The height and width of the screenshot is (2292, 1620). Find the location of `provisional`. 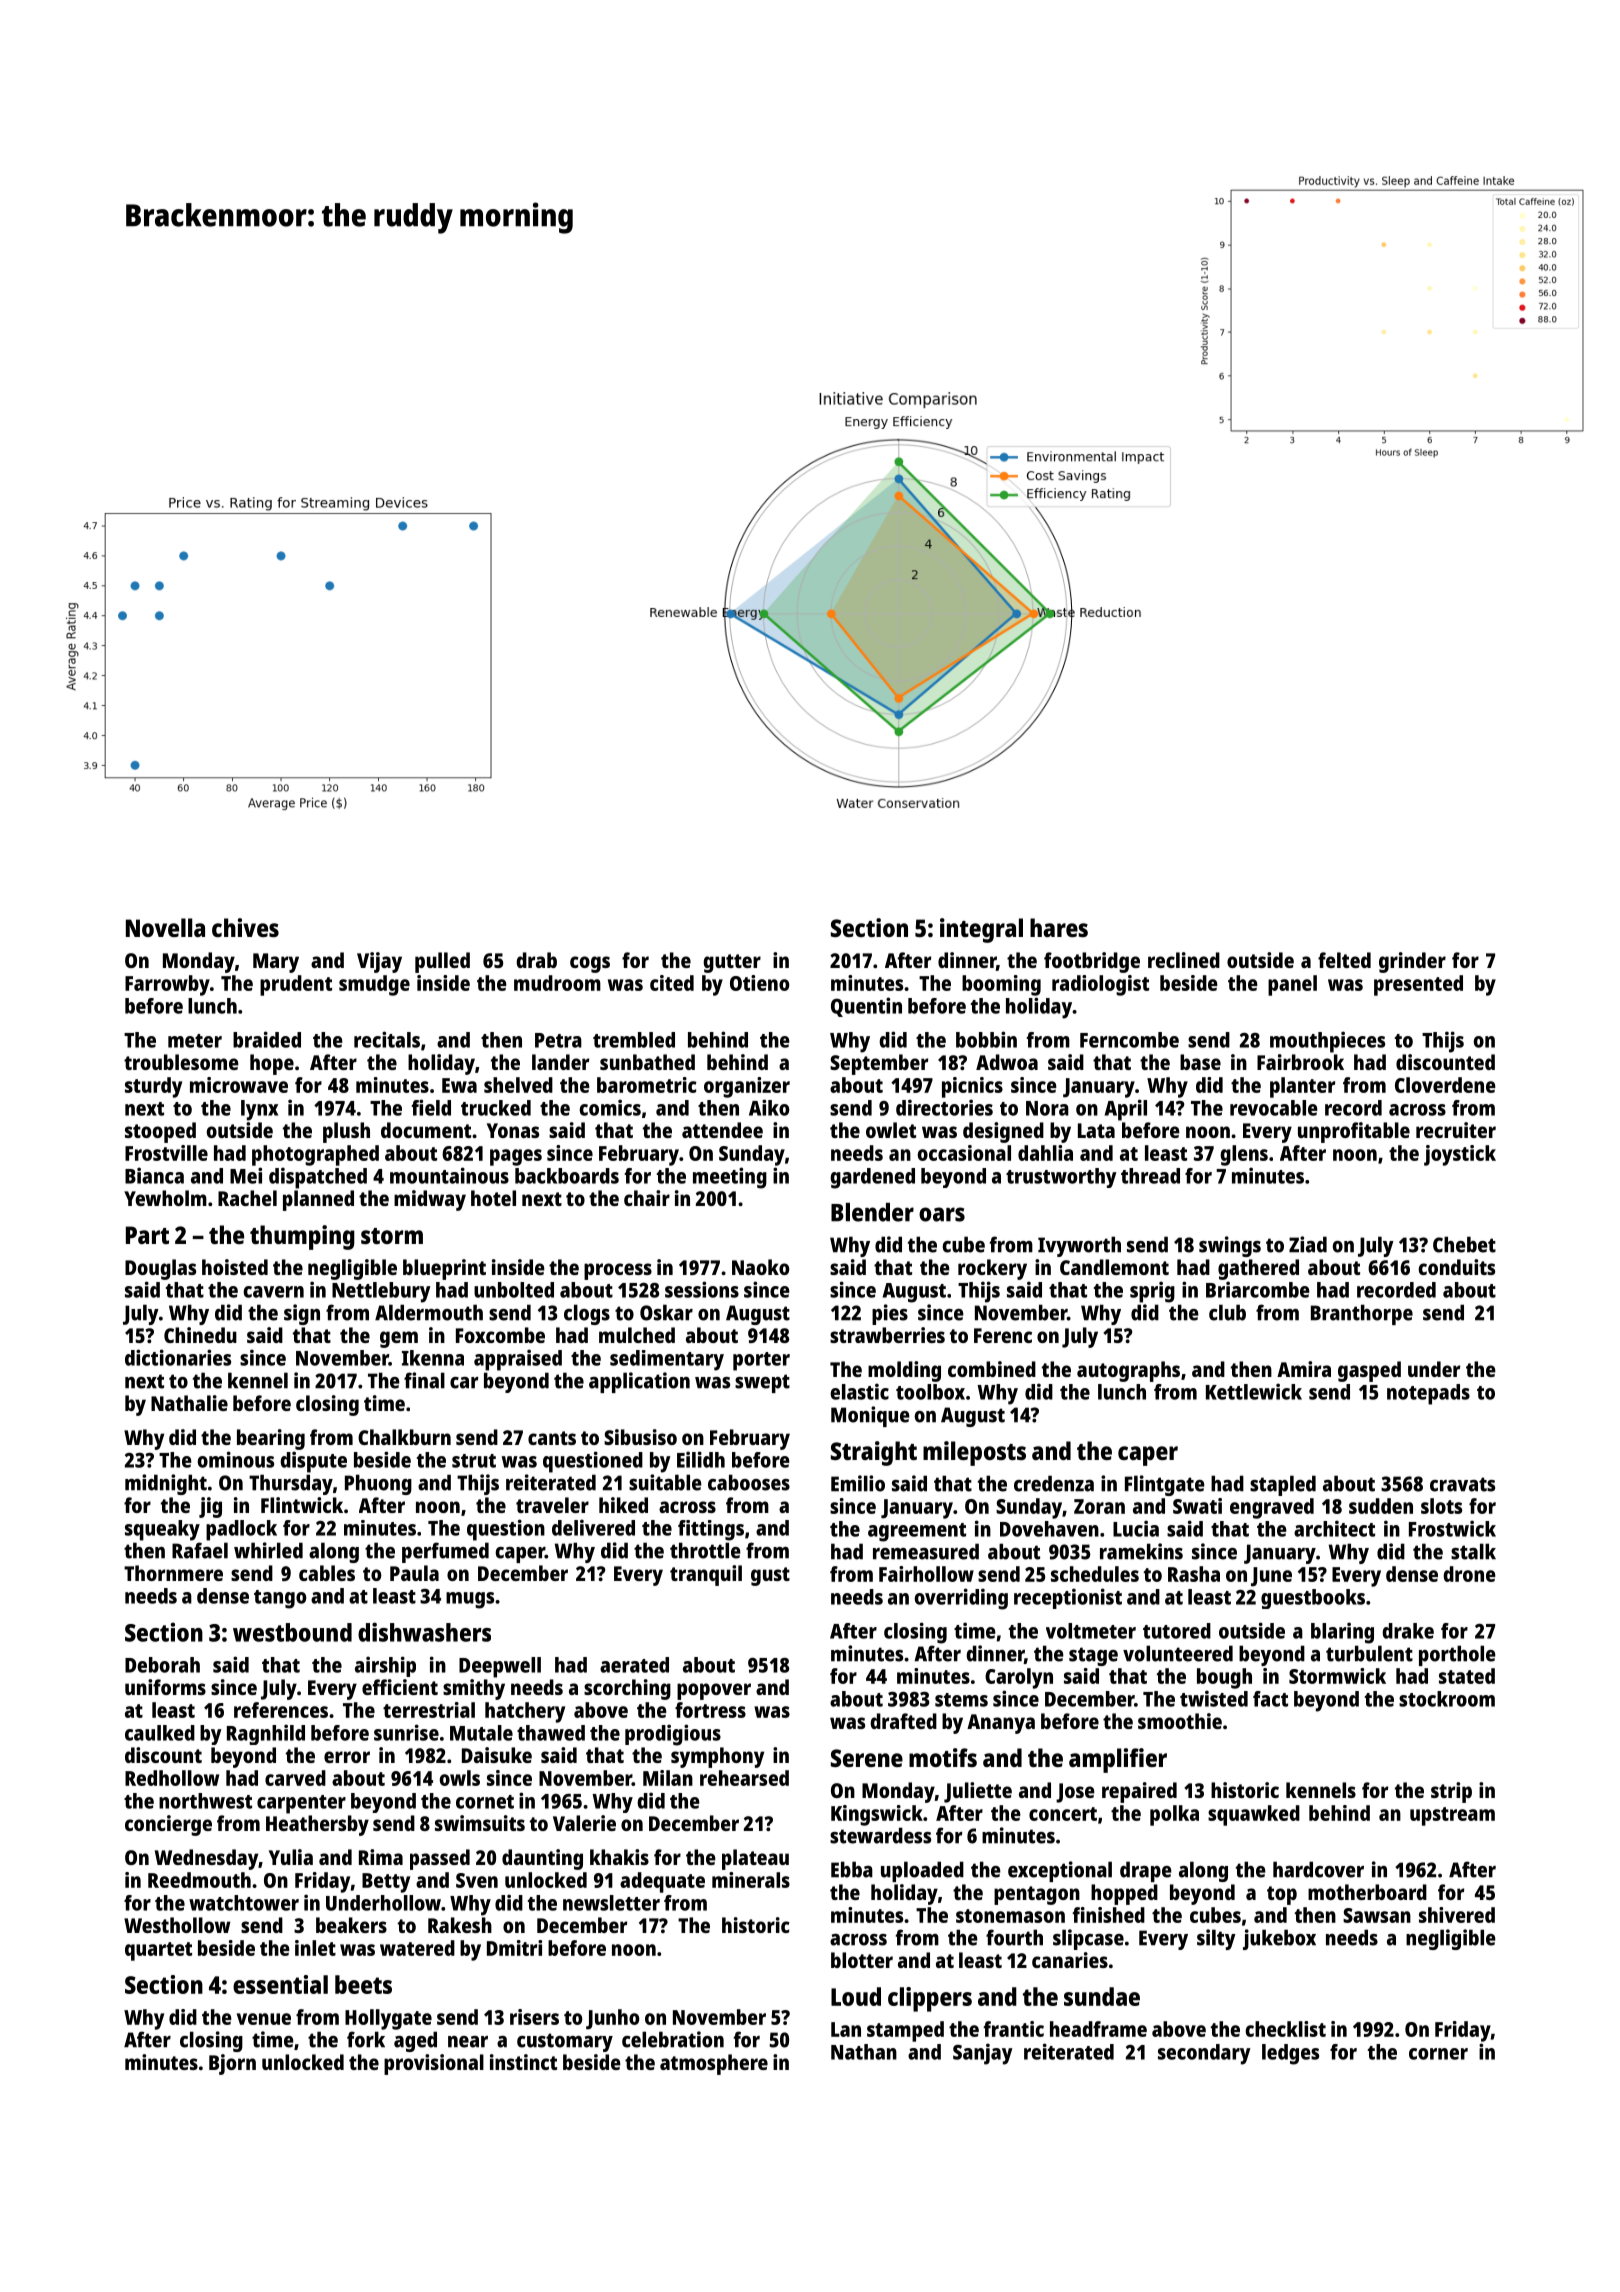

provisional is located at coordinates (434, 2064).
